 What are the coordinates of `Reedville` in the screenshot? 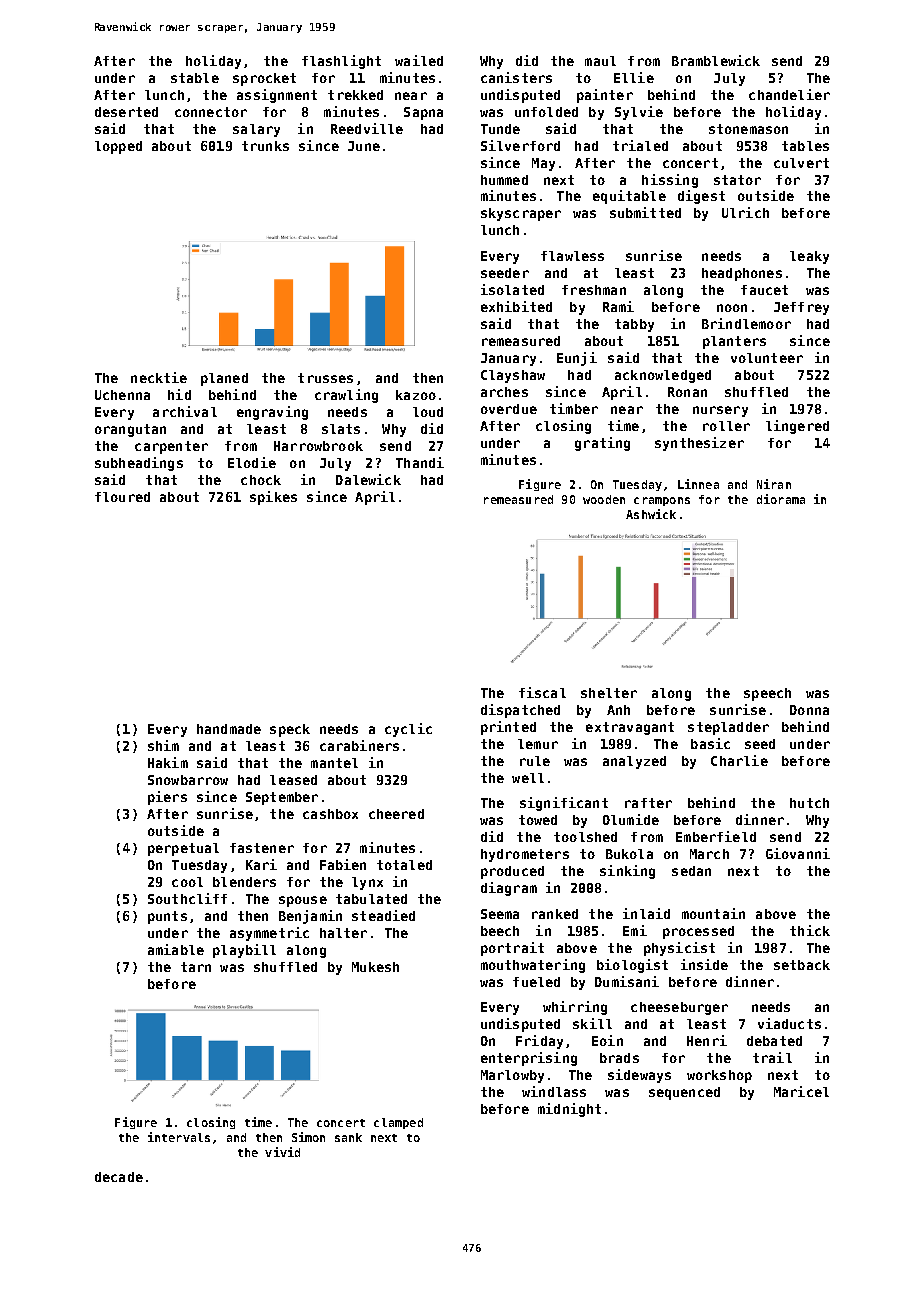 It's located at (367, 128).
